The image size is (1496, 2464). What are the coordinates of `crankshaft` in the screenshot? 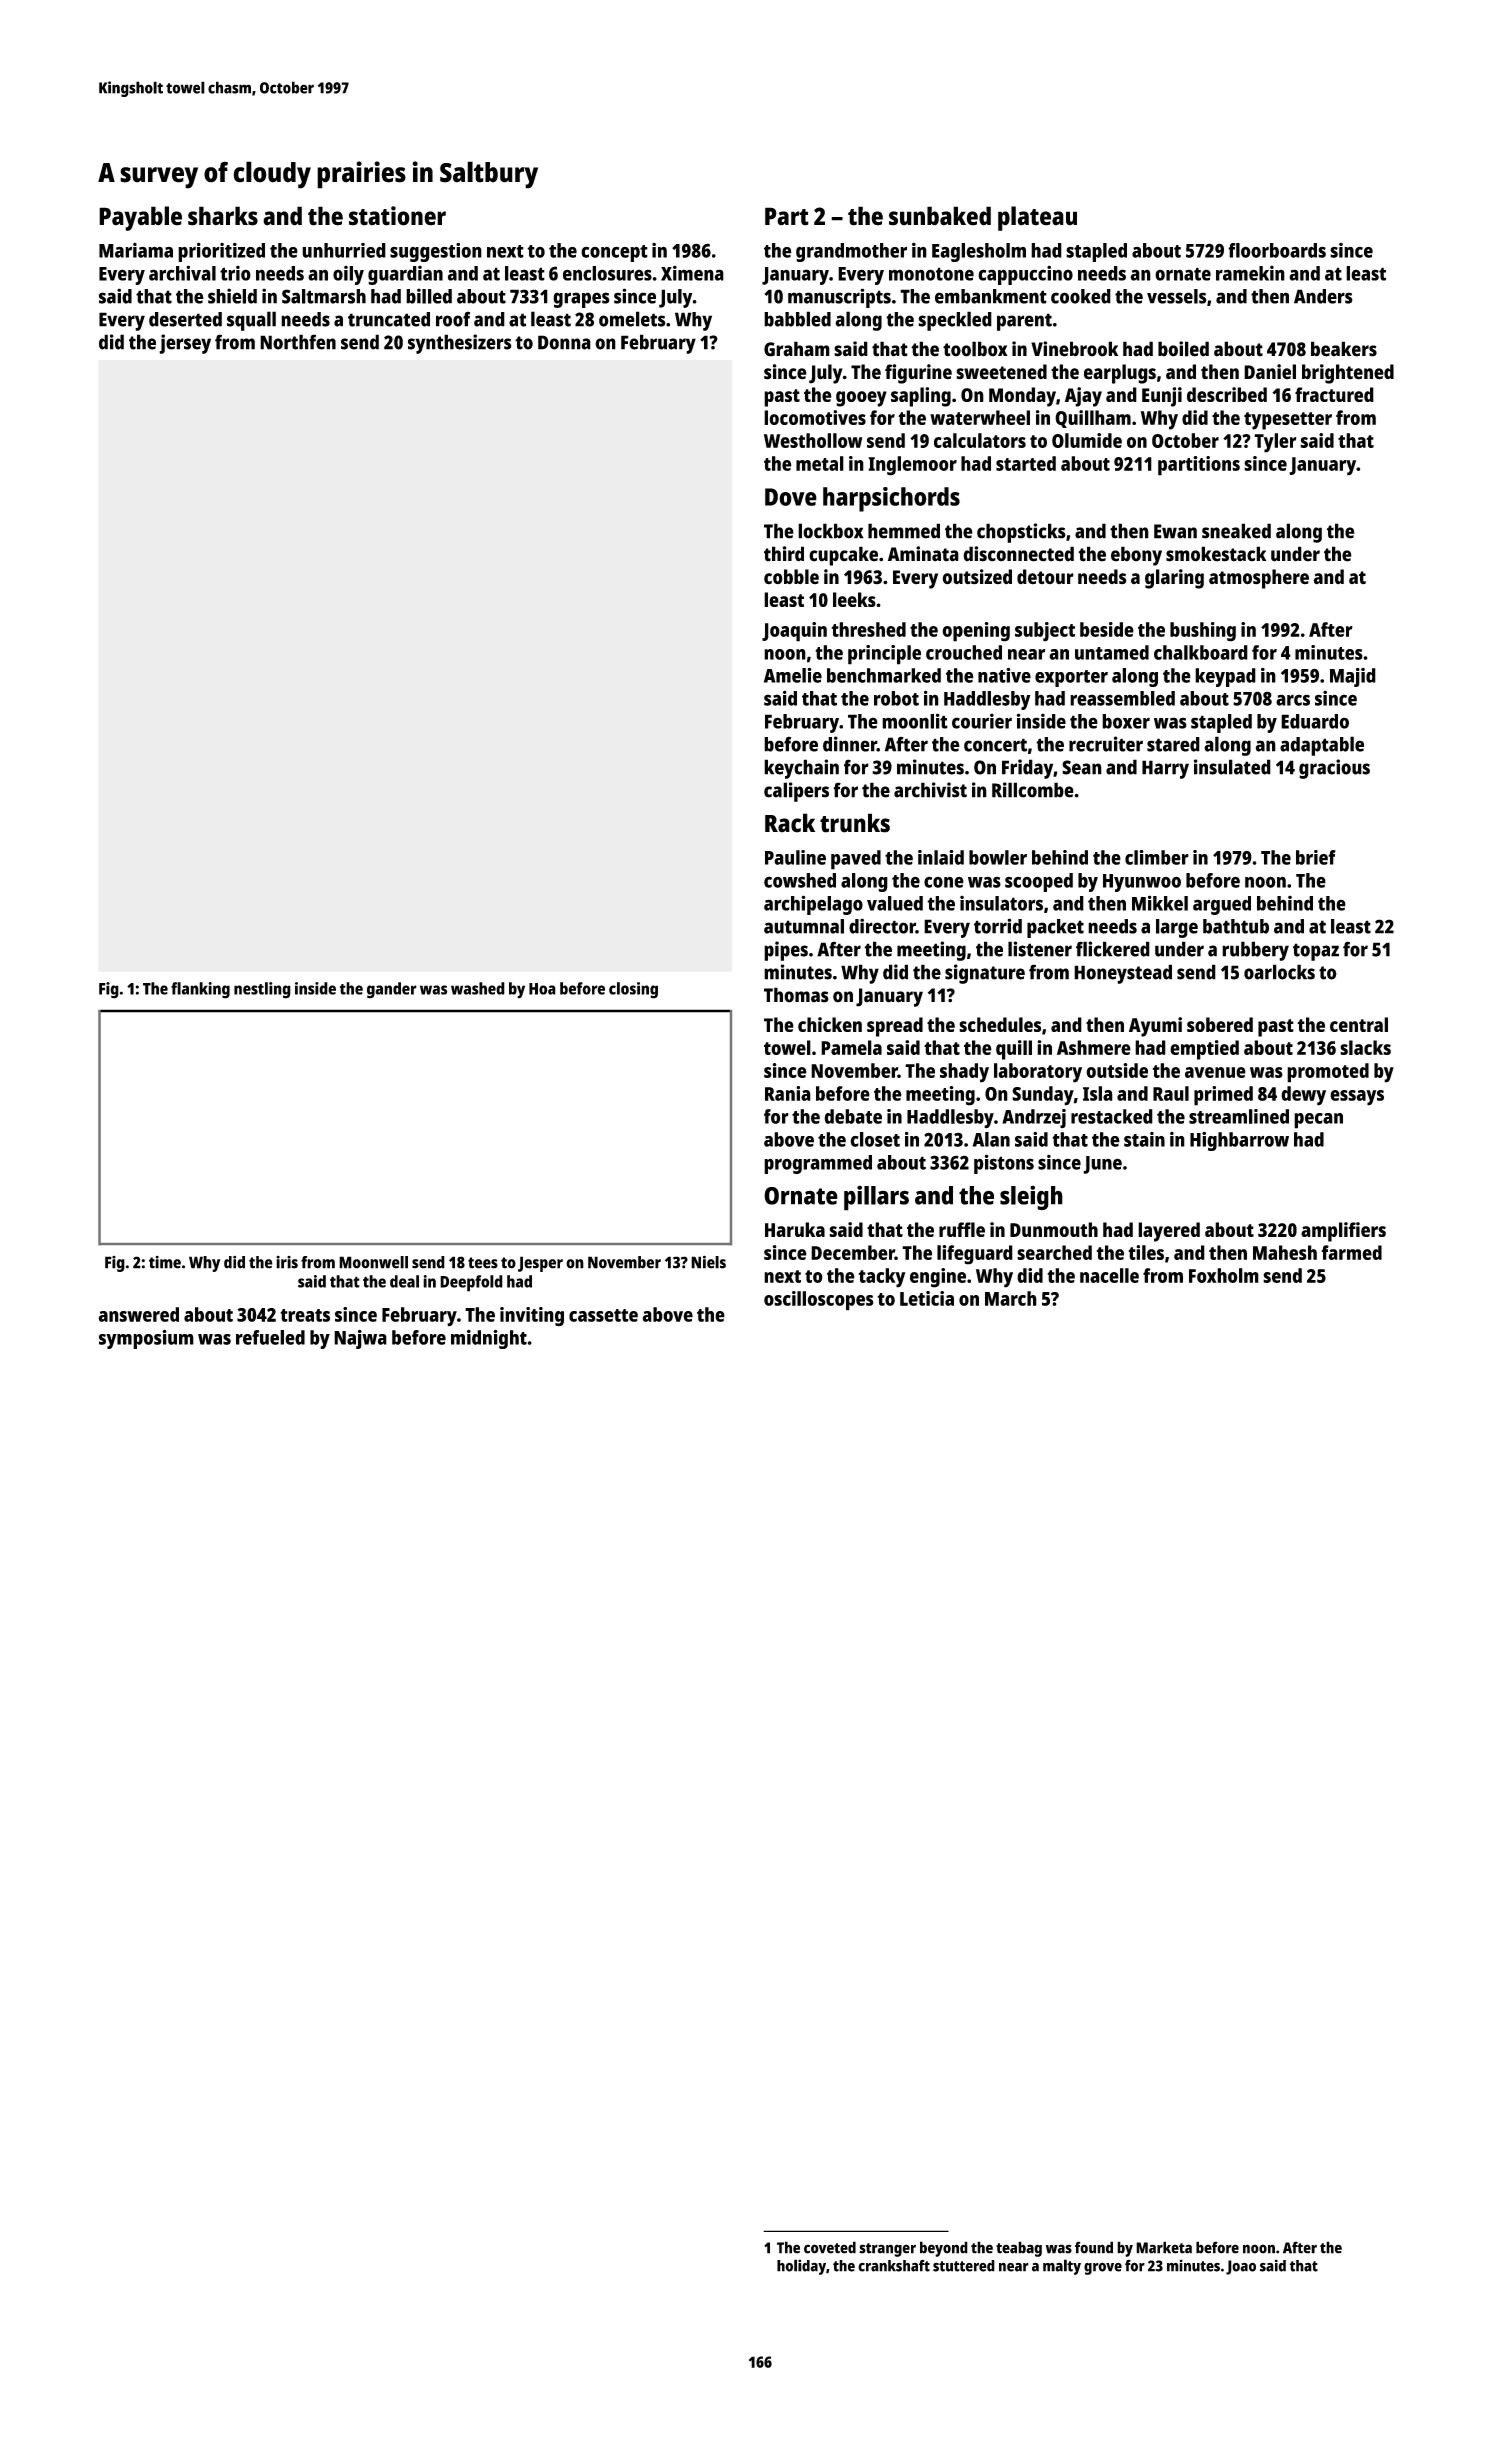 It's located at (894, 2265).
